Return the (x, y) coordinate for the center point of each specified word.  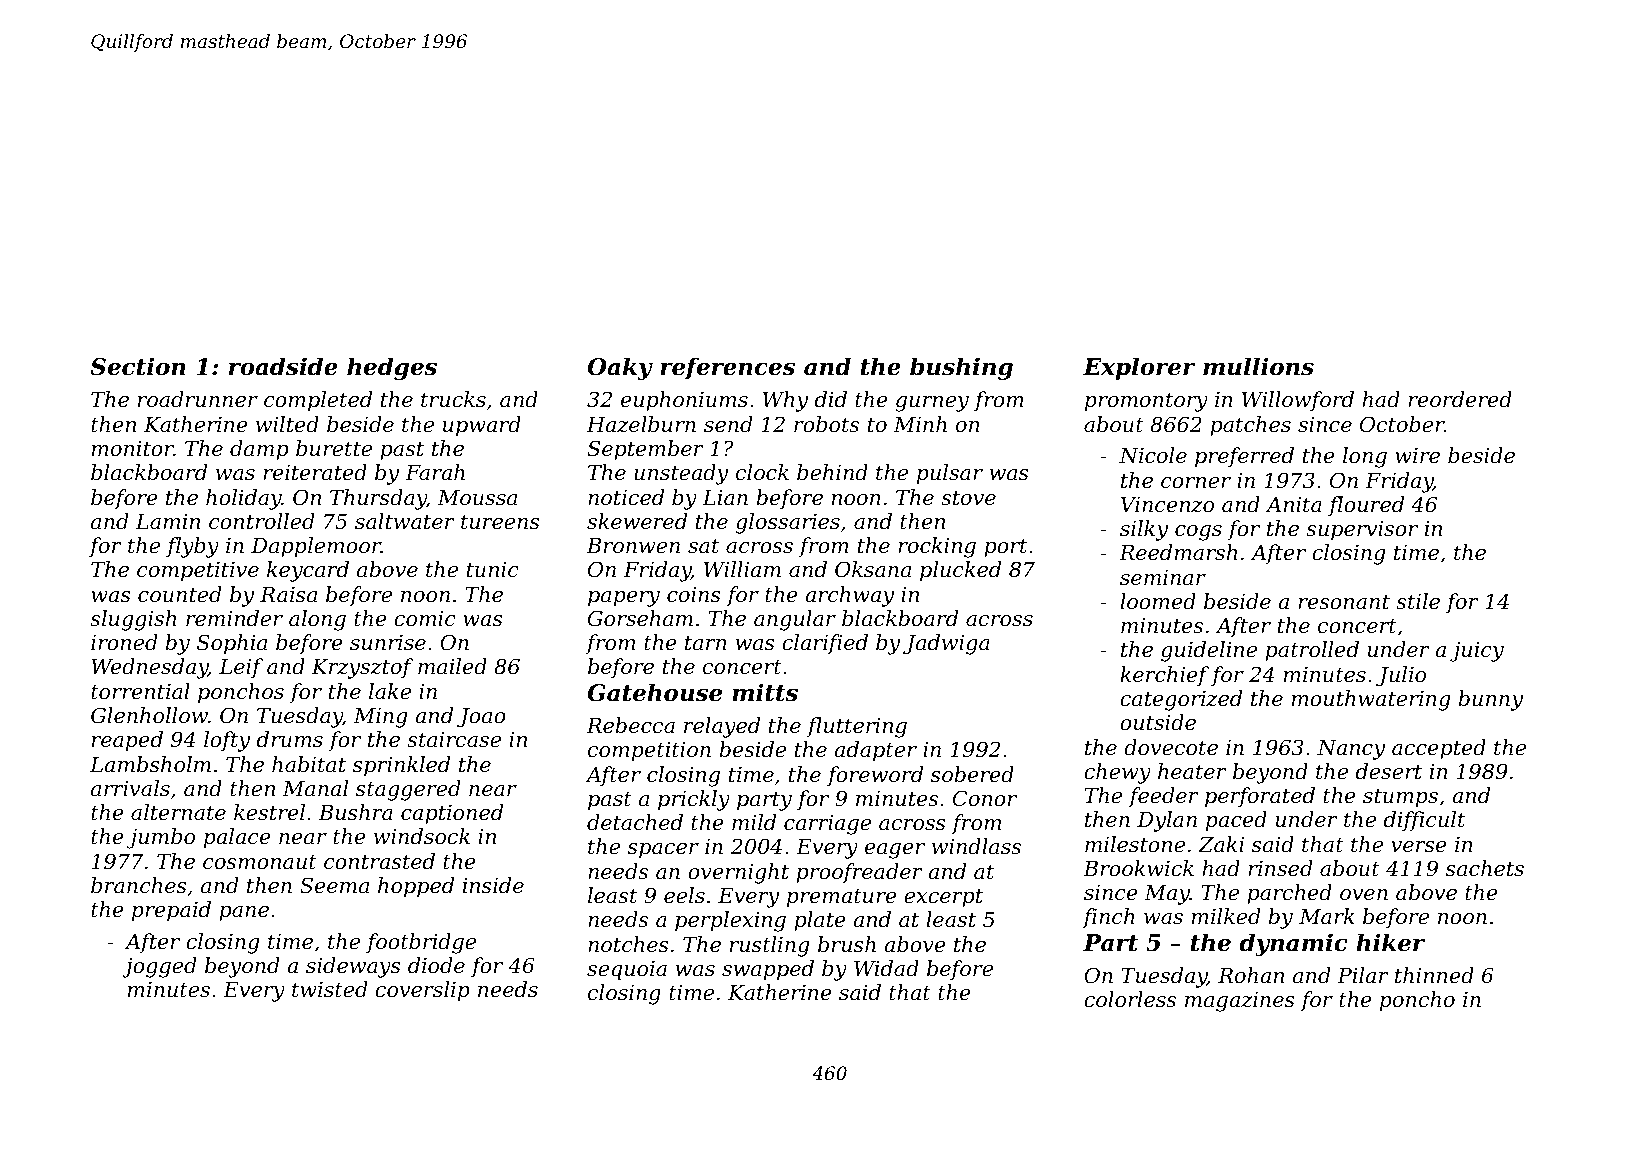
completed (318, 401)
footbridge (421, 943)
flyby (192, 547)
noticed (626, 497)
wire (1417, 456)
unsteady (681, 474)
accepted (1439, 749)
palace (237, 838)
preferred (1244, 457)
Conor (985, 798)
